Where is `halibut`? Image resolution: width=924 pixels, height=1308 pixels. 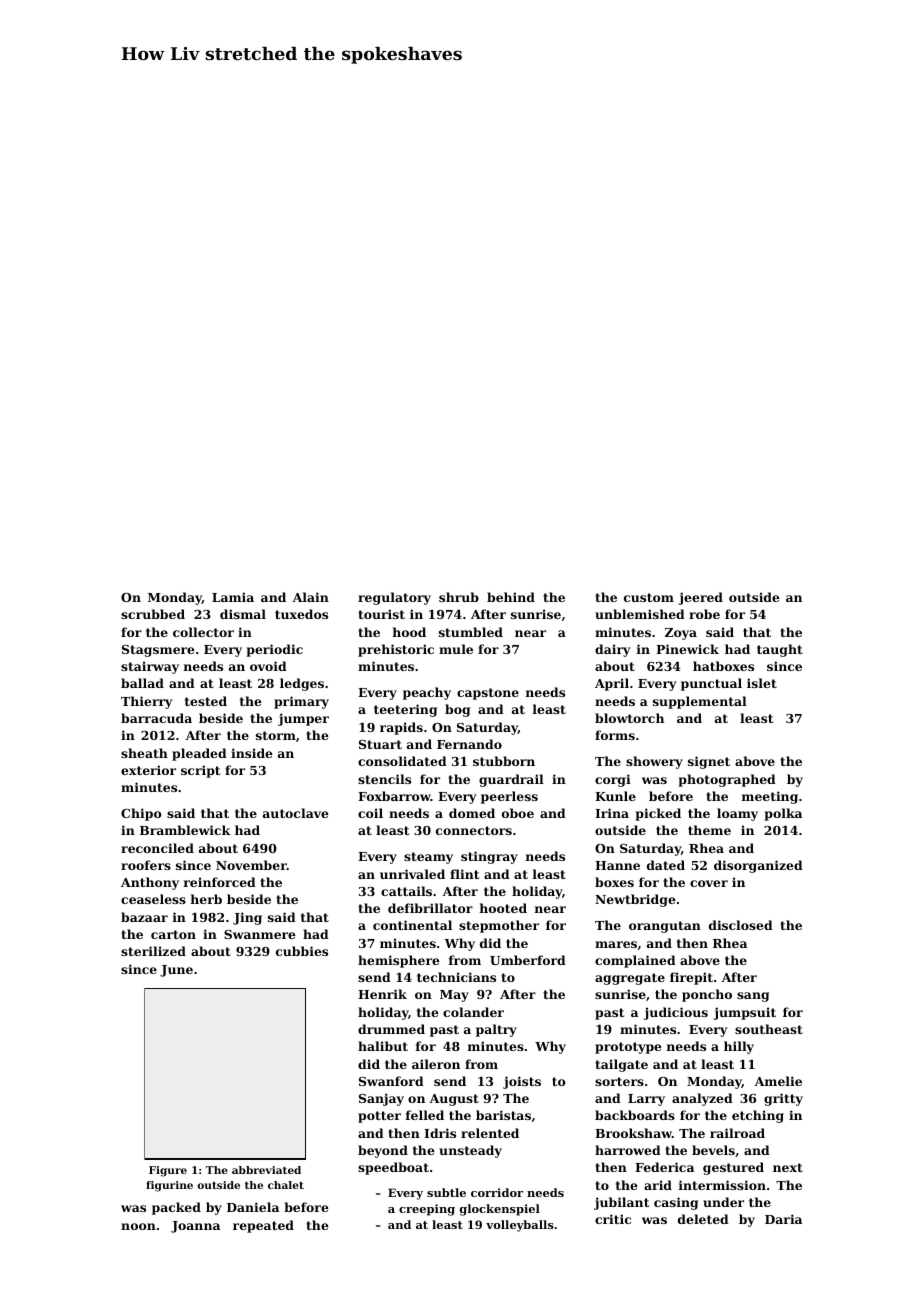
halibut is located at coordinates (383, 1046).
